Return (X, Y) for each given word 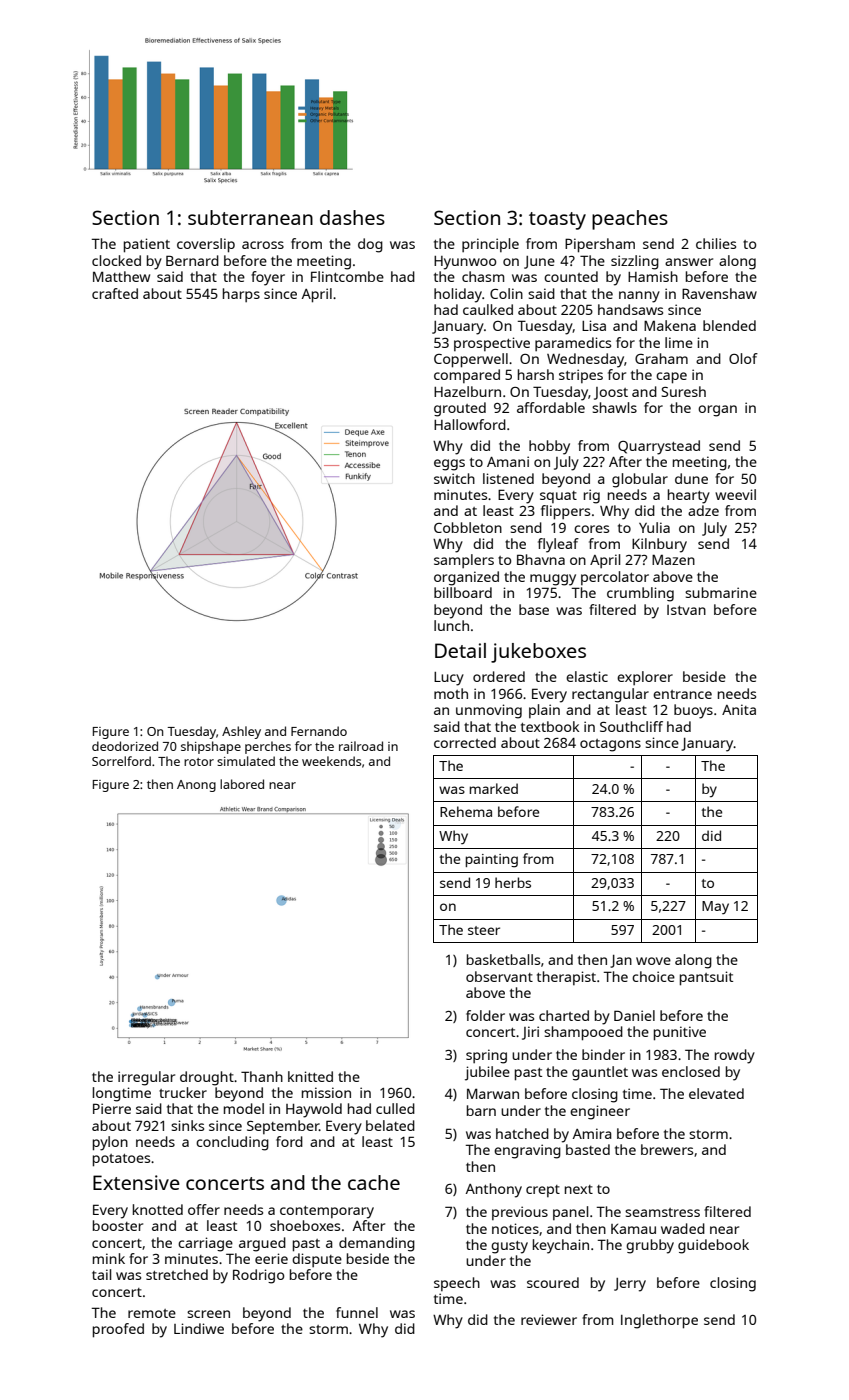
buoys (693, 711)
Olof (743, 358)
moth (451, 693)
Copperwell (471, 360)
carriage (205, 1244)
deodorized (125, 746)
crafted (115, 293)
